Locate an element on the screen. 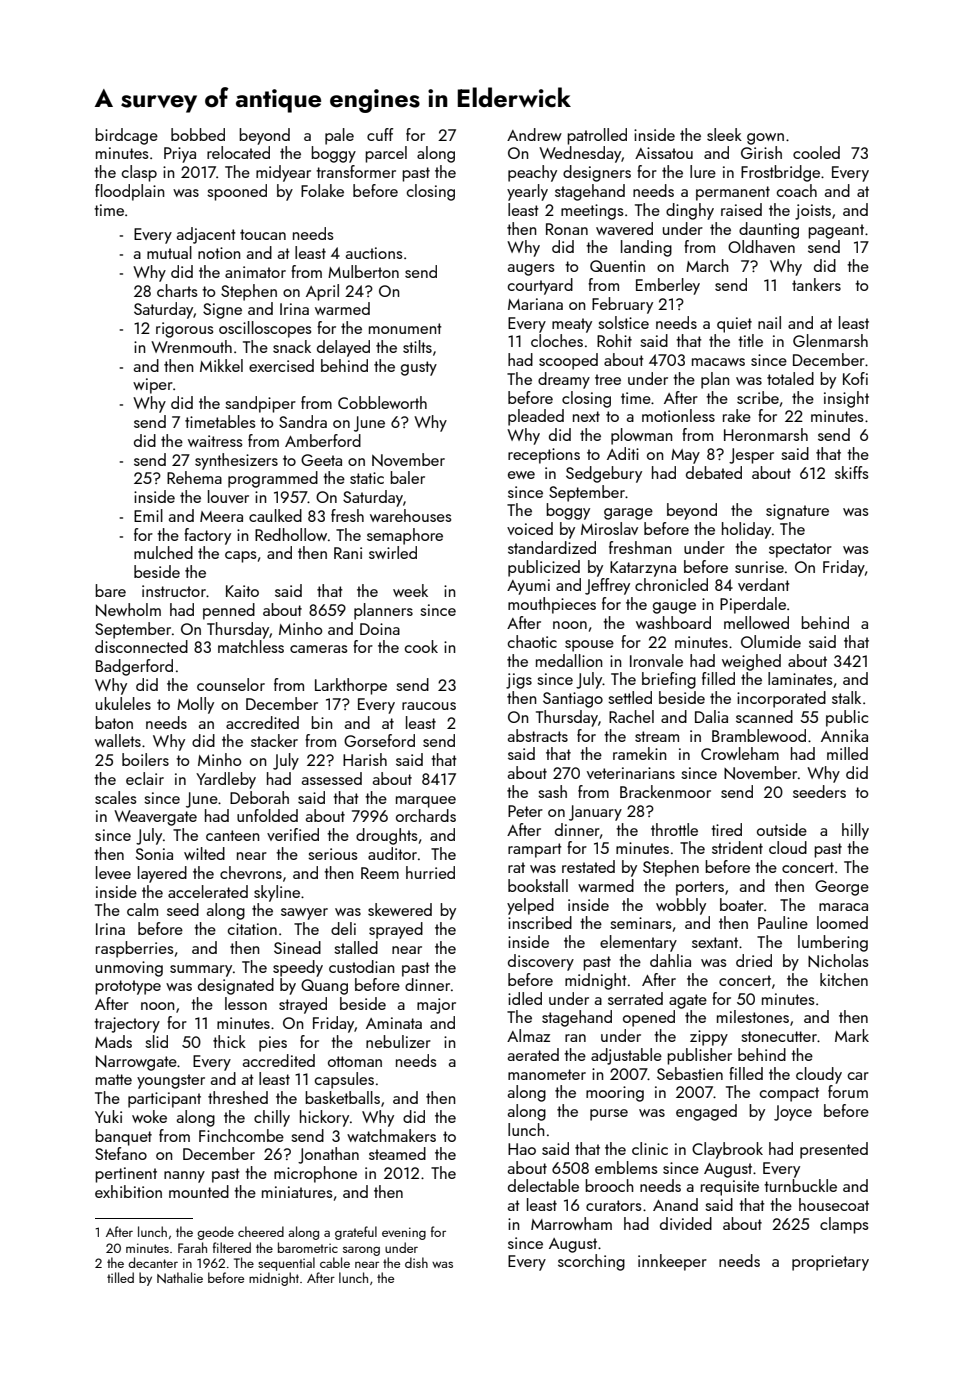 The image size is (964, 1396). levee is located at coordinates (113, 872).
